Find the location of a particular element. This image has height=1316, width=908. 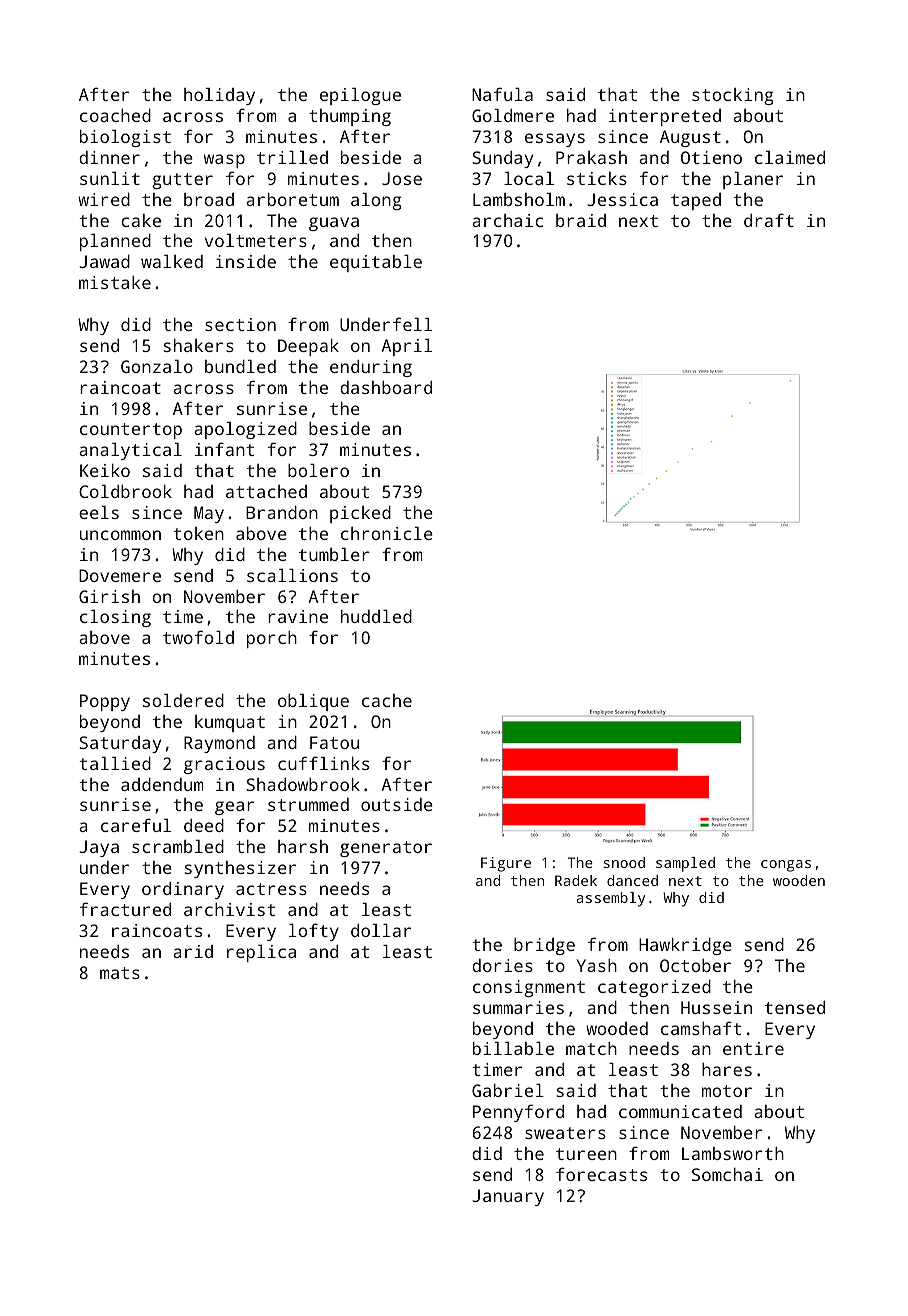

sweaters is located at coordinates (565, 1133).
